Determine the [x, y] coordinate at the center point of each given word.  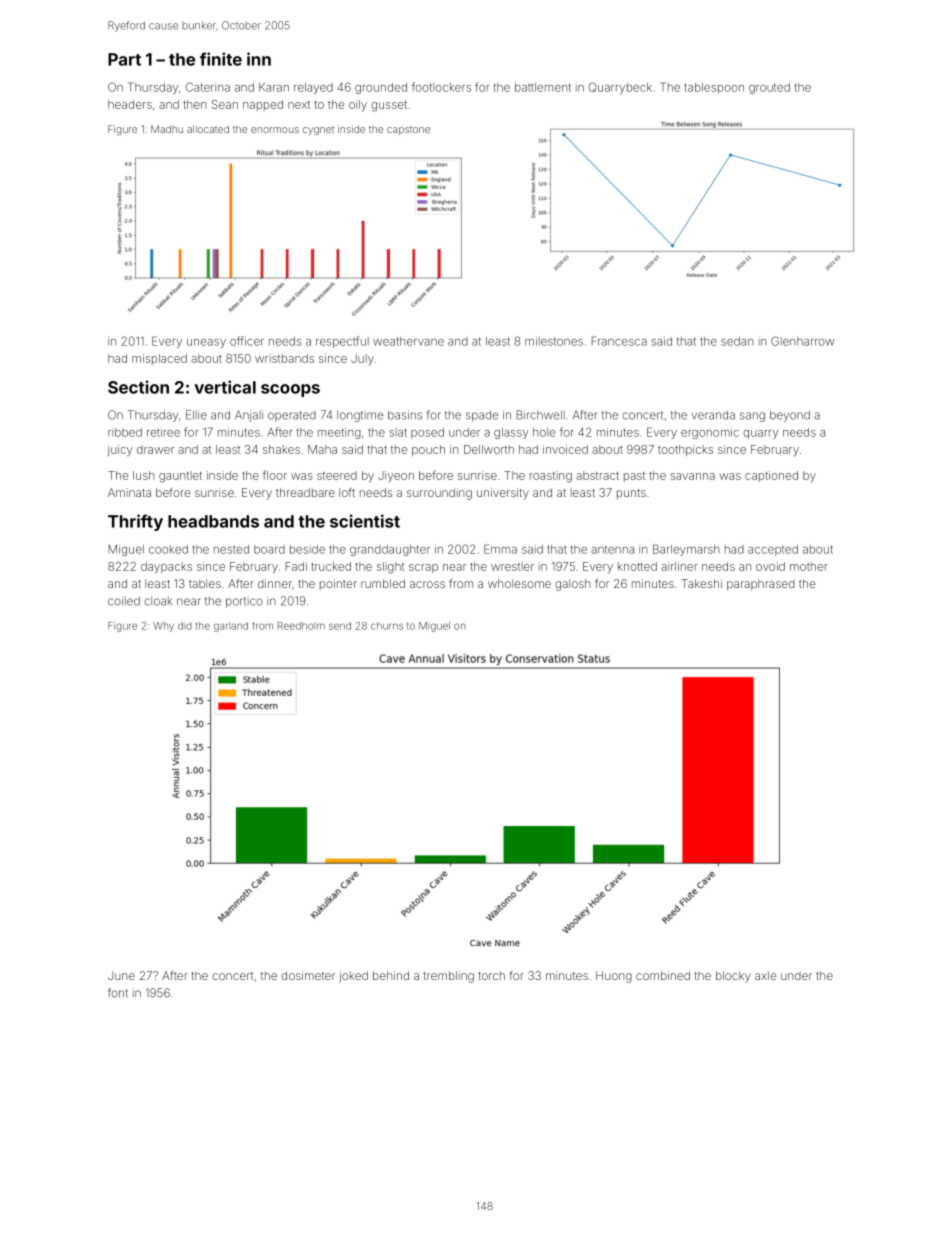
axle [765, 975]
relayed [313, 88]
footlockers [441, 87]
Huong [614, 977]
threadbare [305, 492]
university [503, 494]
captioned [771, 476]
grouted [769, 88]
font [118, 993]
